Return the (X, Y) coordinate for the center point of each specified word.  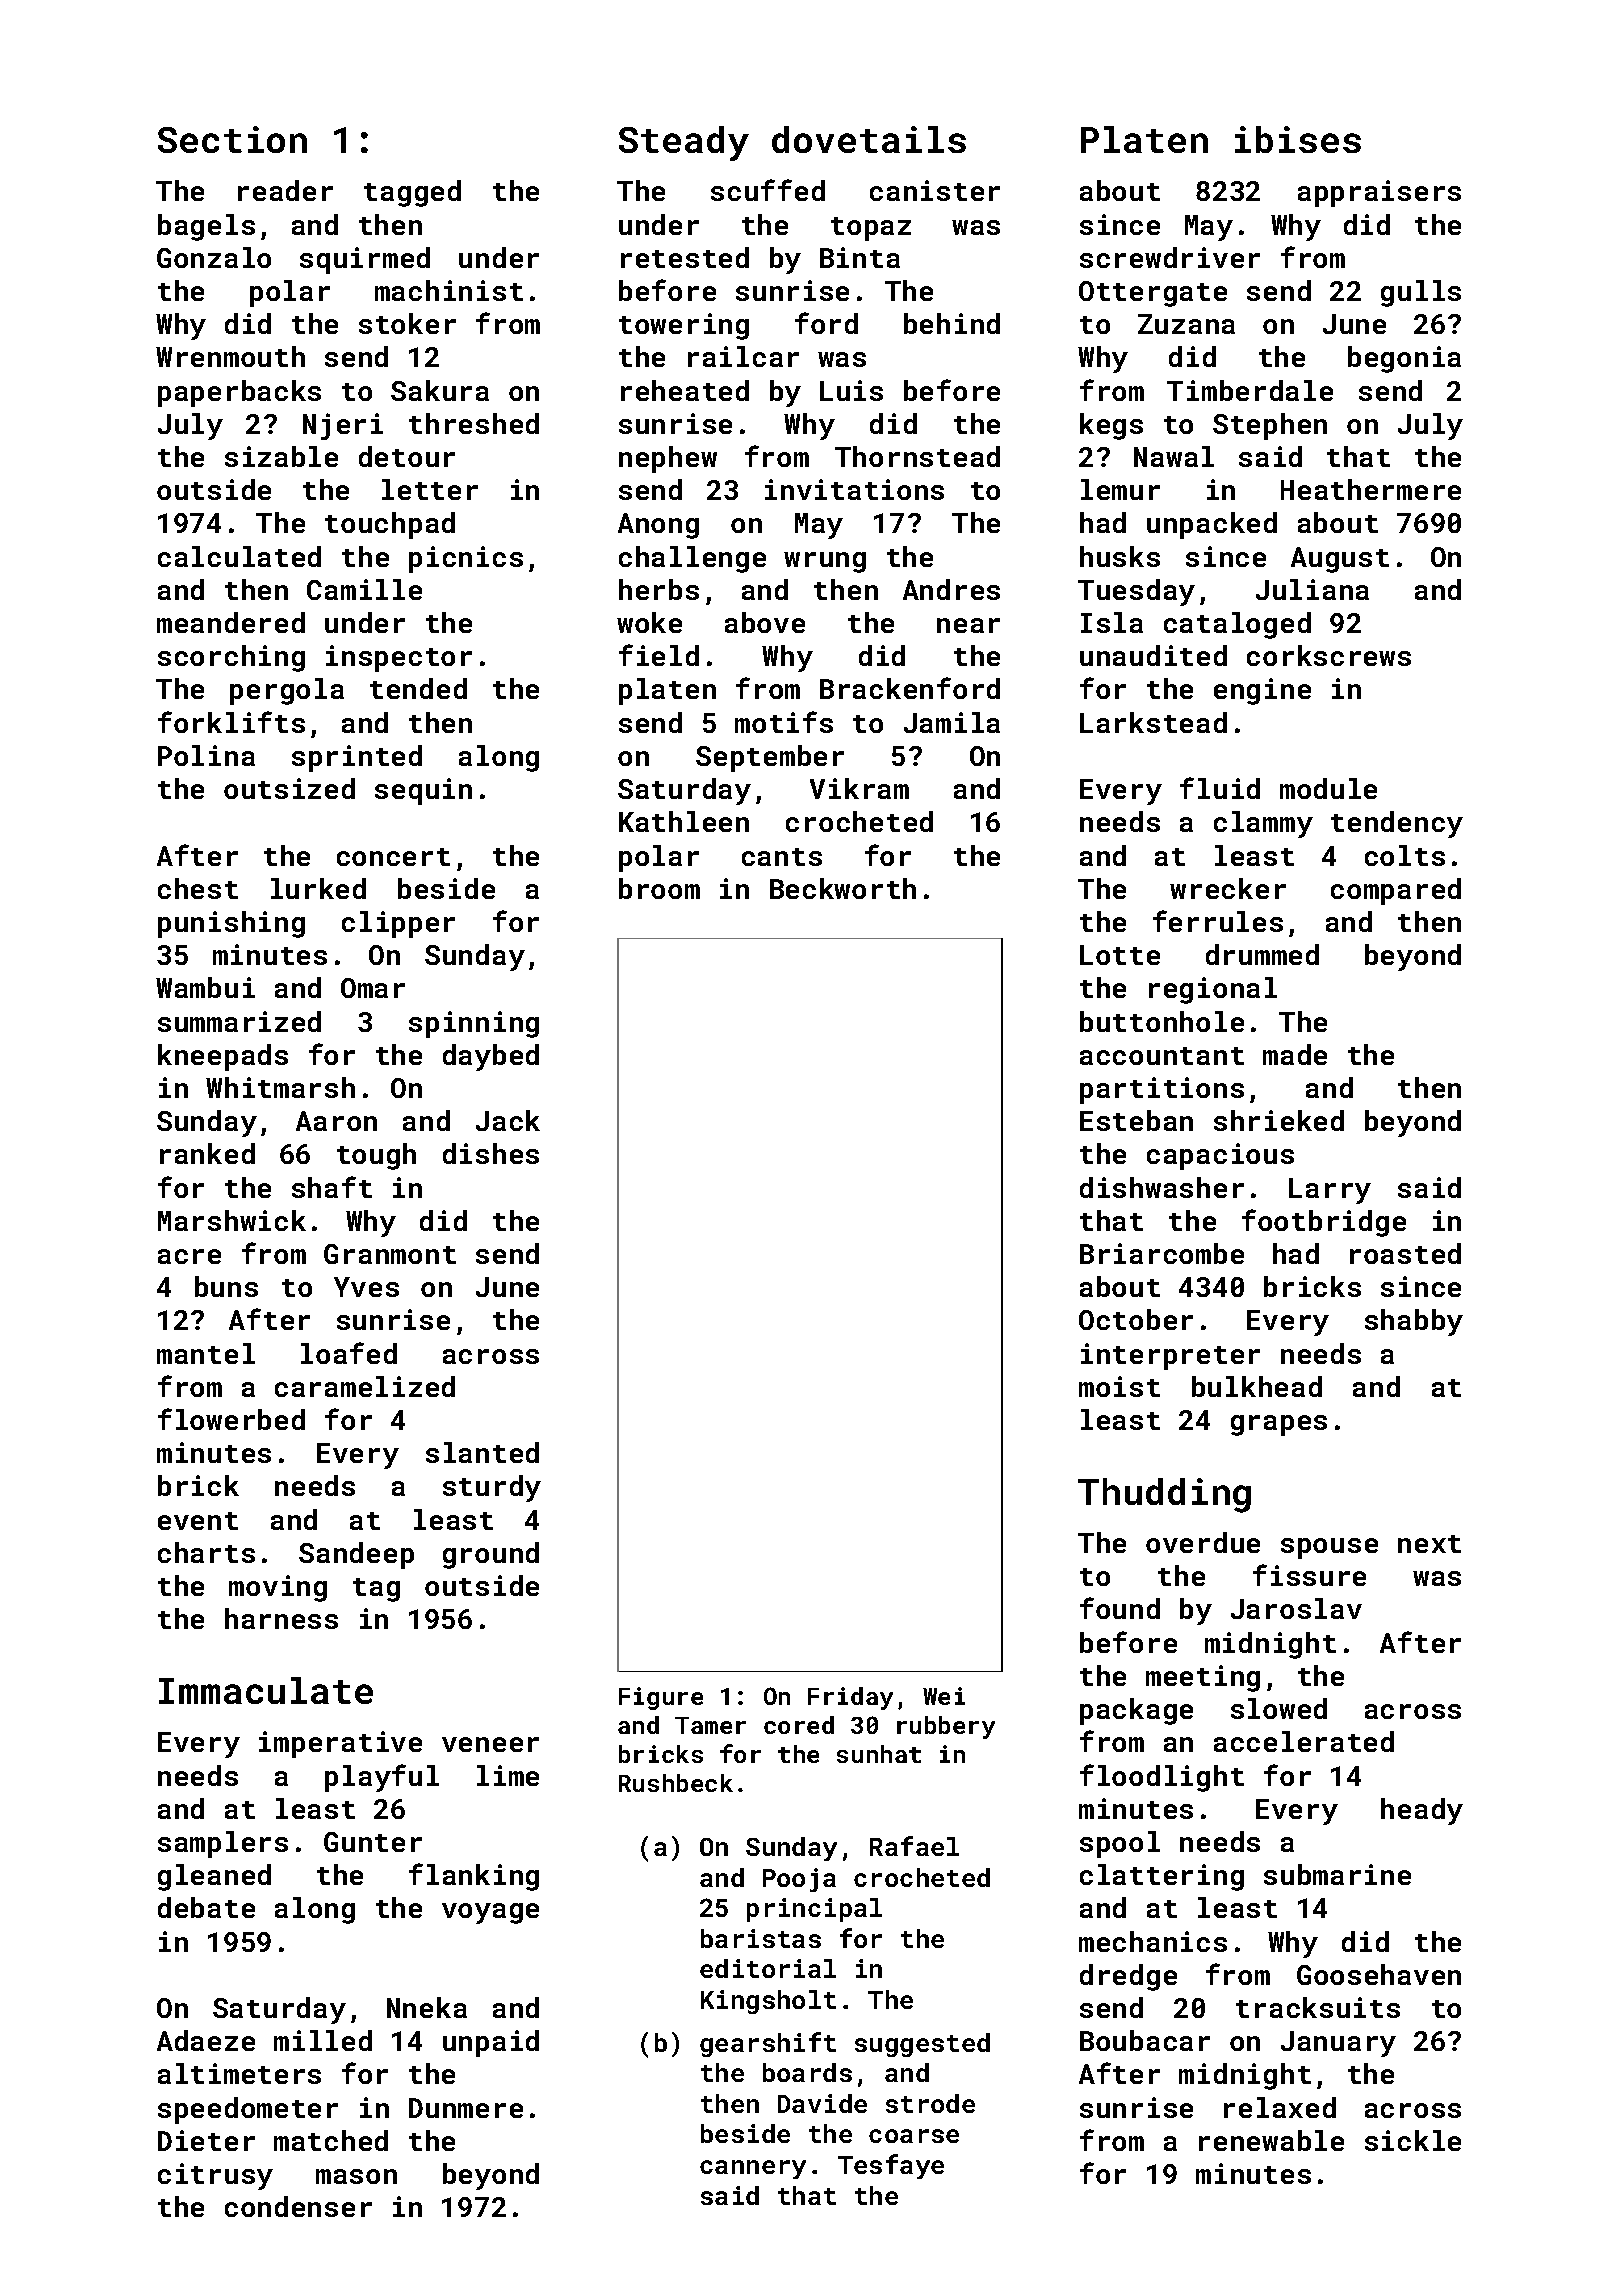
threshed (474, 423)
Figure (661, 1698)
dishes (491, 1153)
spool (1120, 1844)
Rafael (914, 1846)
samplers (223, 1844)
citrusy (215, 2176)
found (1120, 1608)
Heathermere (1371, 489)
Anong (658, 526)
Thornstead (917, 456)
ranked (207, 1153)
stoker (407, 323)
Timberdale (1250, 390)
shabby (1414, 1322)
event (198, 1521)
